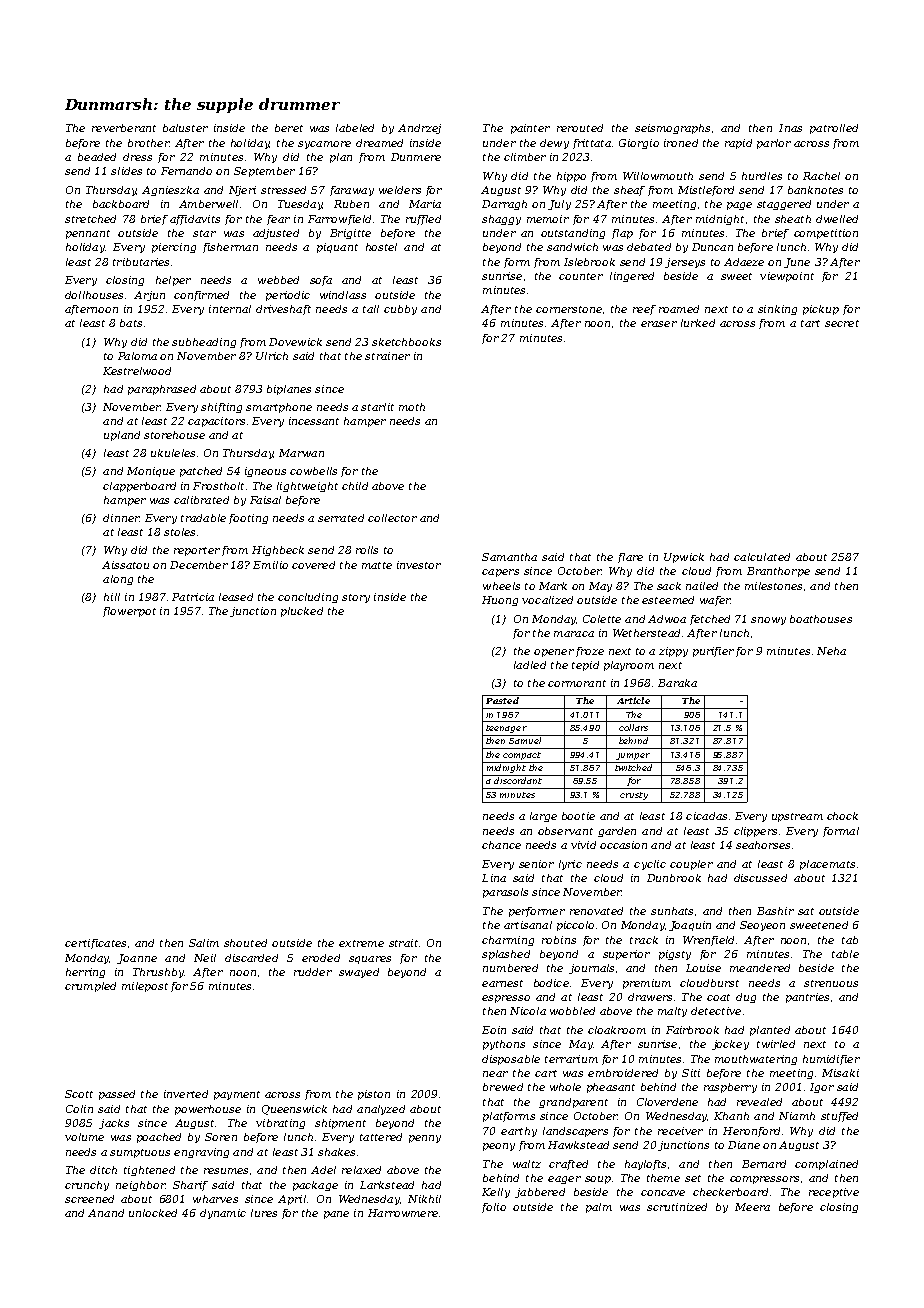  Describe the element at coordinates (842, 323) in the document. I see `secret` at that location.
